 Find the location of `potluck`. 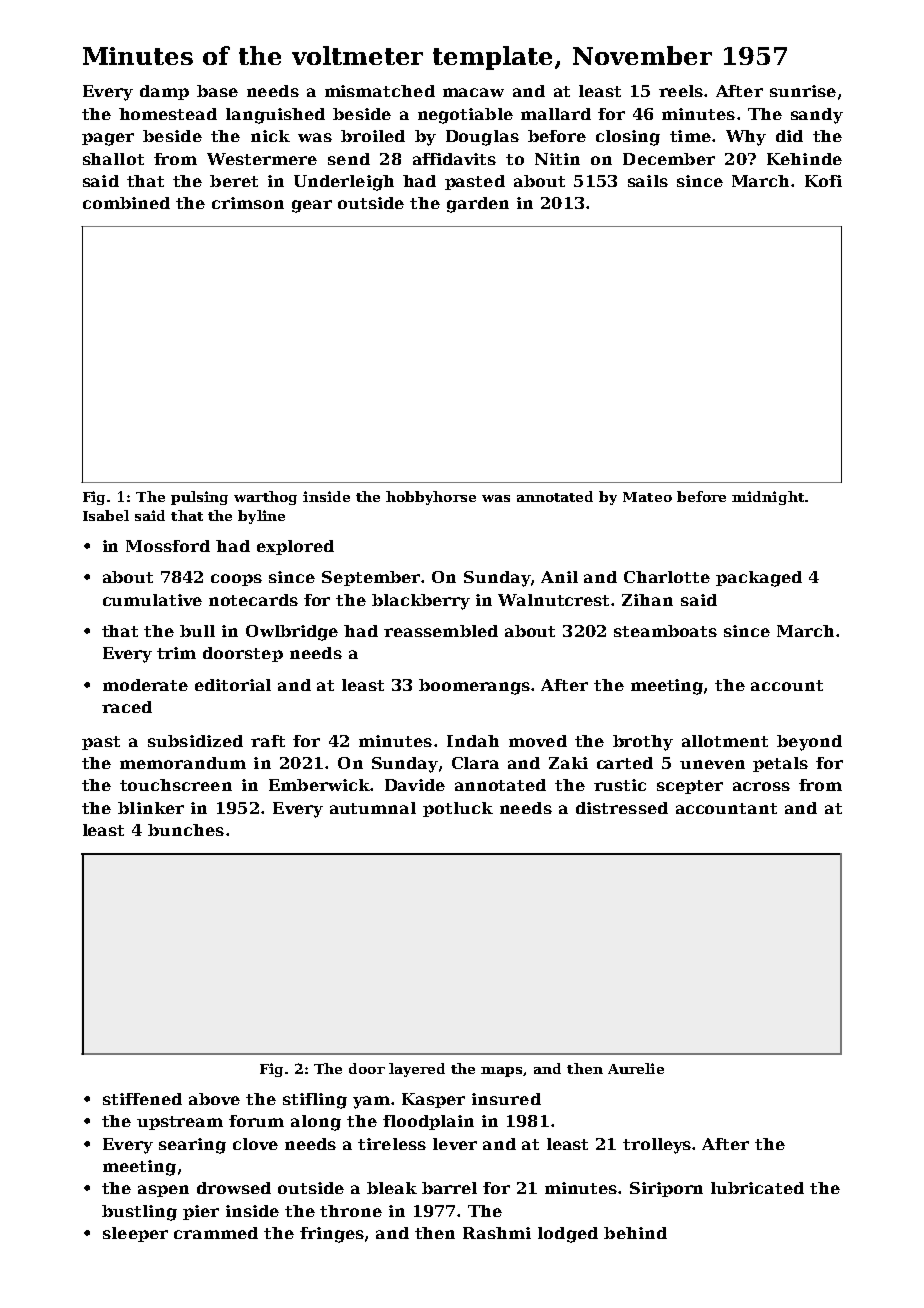

potluck is located at coordinates (458, 809).
